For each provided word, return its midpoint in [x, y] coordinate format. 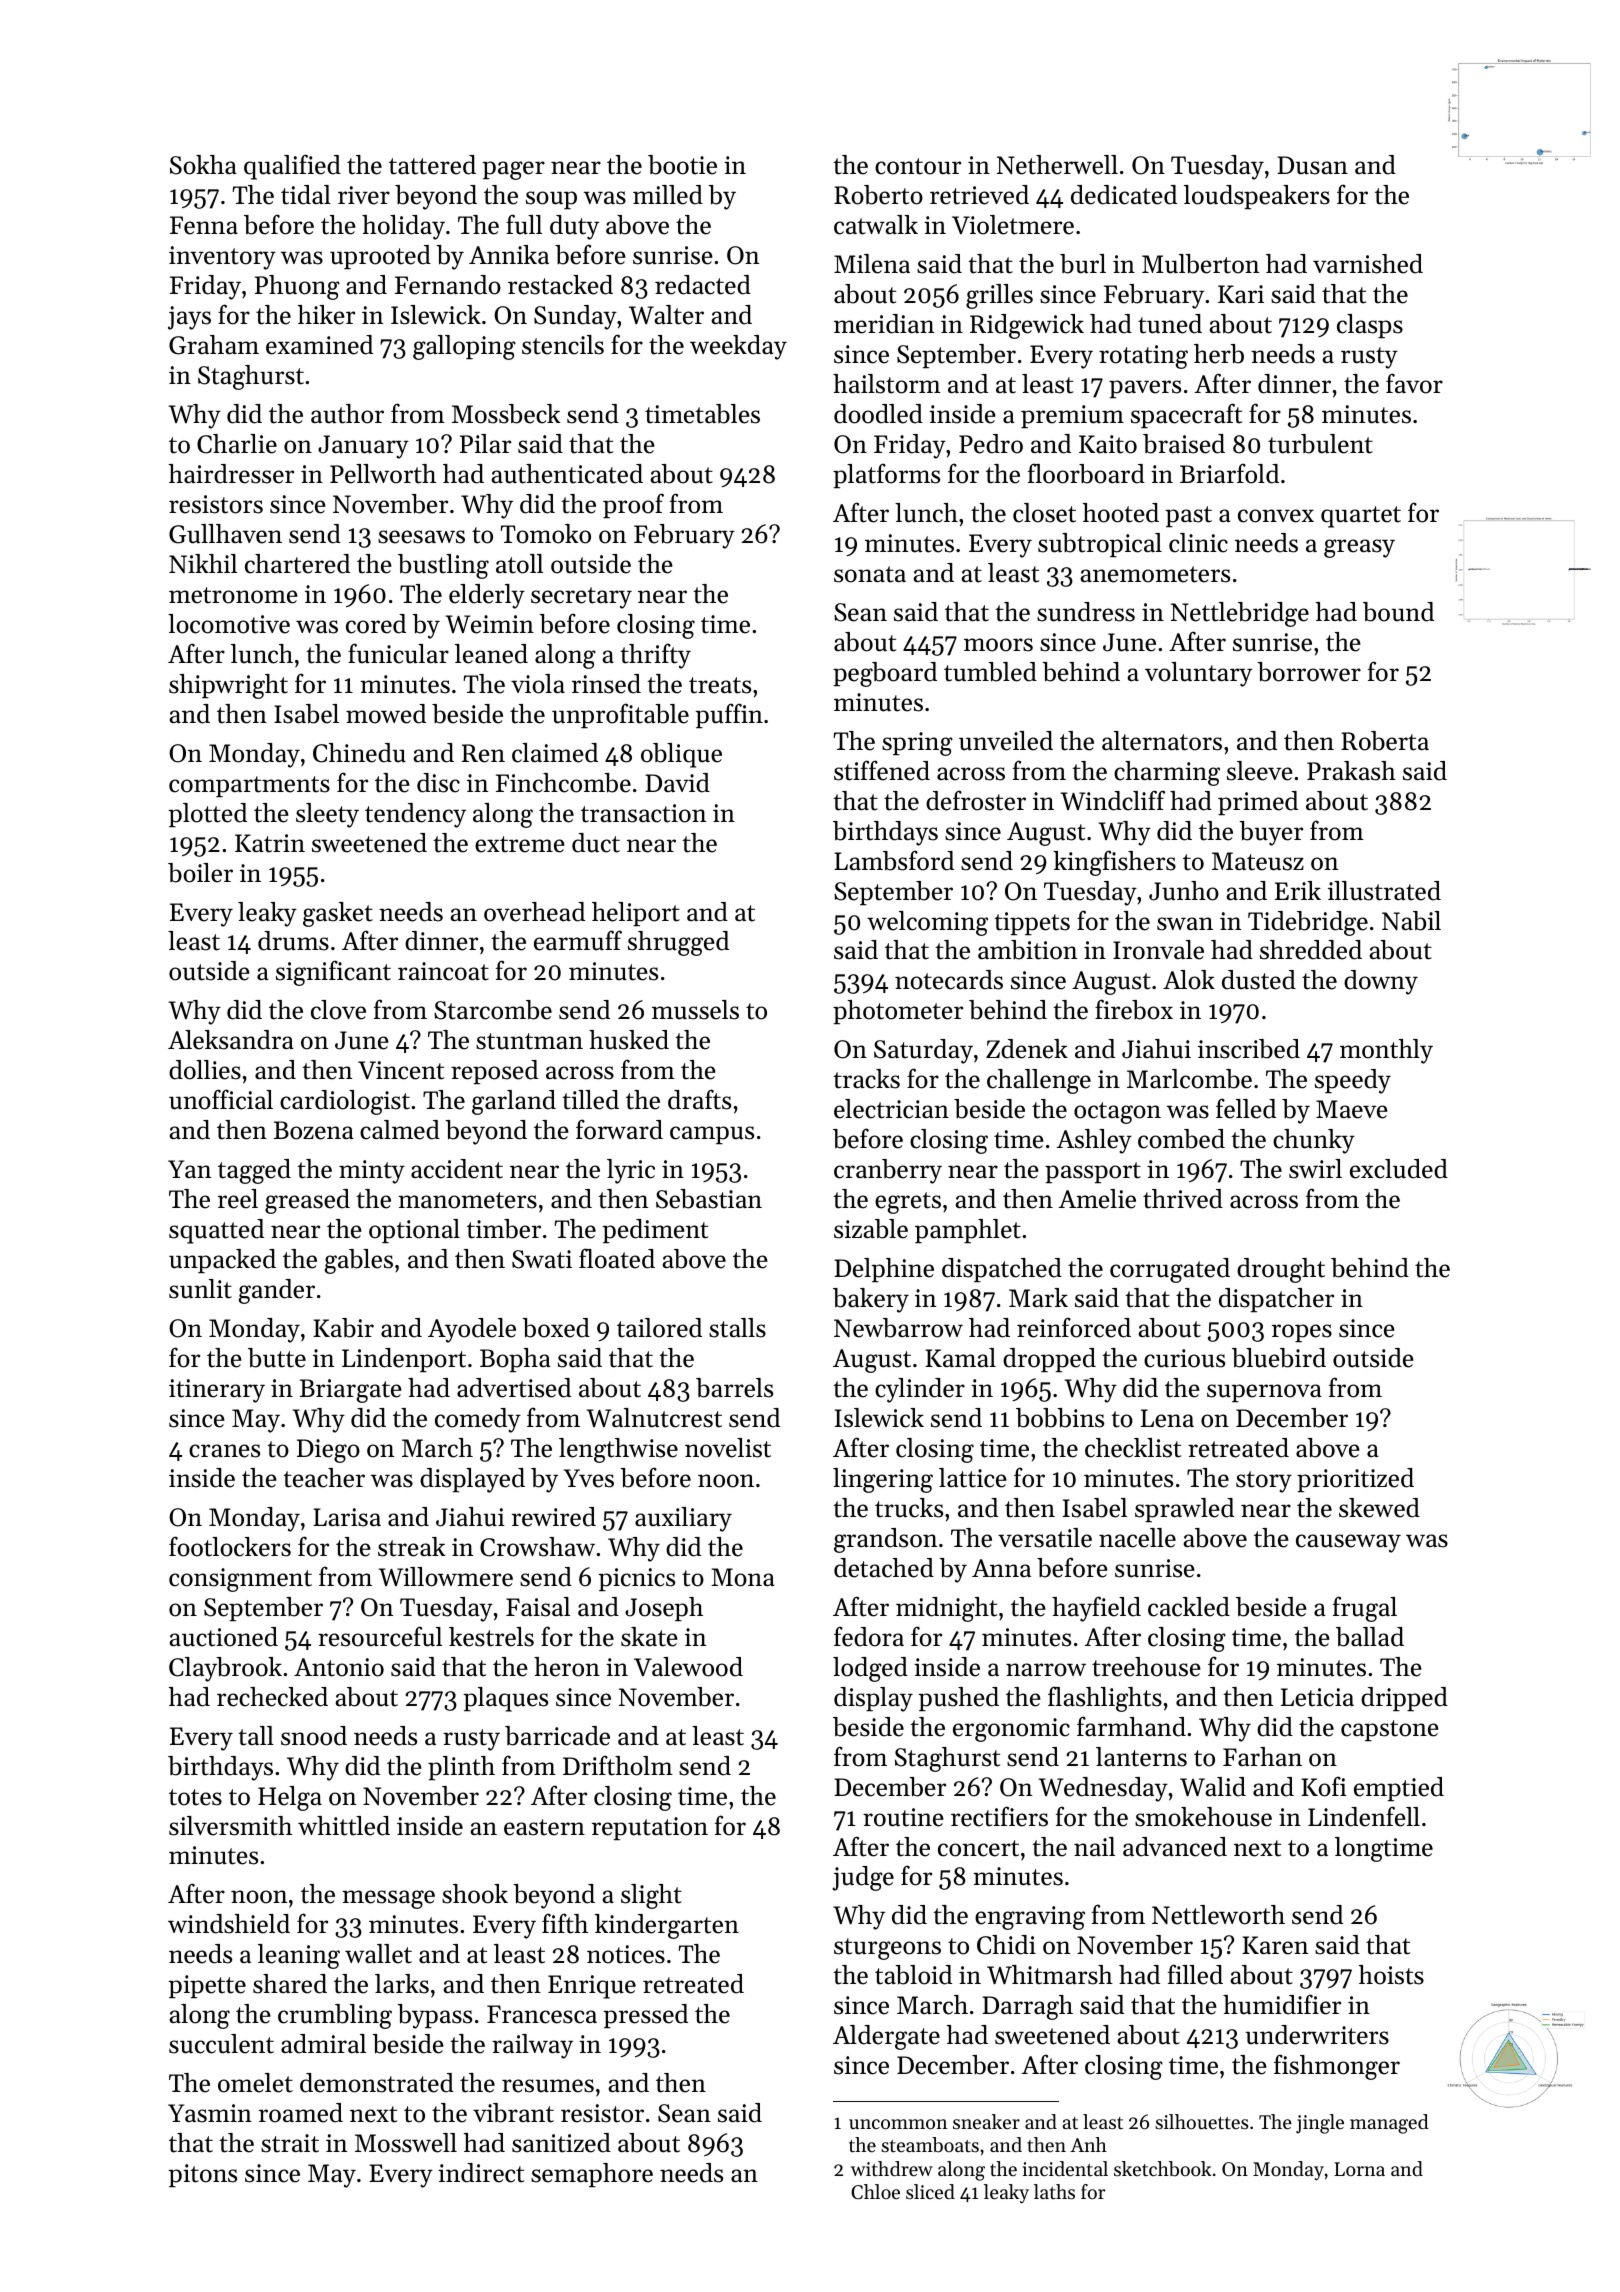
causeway [1348, 1543]
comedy [478, 1420]
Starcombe [493, 1010]
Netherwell [1057, 165]
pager [513, 170]
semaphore [592, 2175]
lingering [883, 1480]
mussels [695, 1010]
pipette [207, 1986]
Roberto [878, 195]
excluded [1399, 1169]
